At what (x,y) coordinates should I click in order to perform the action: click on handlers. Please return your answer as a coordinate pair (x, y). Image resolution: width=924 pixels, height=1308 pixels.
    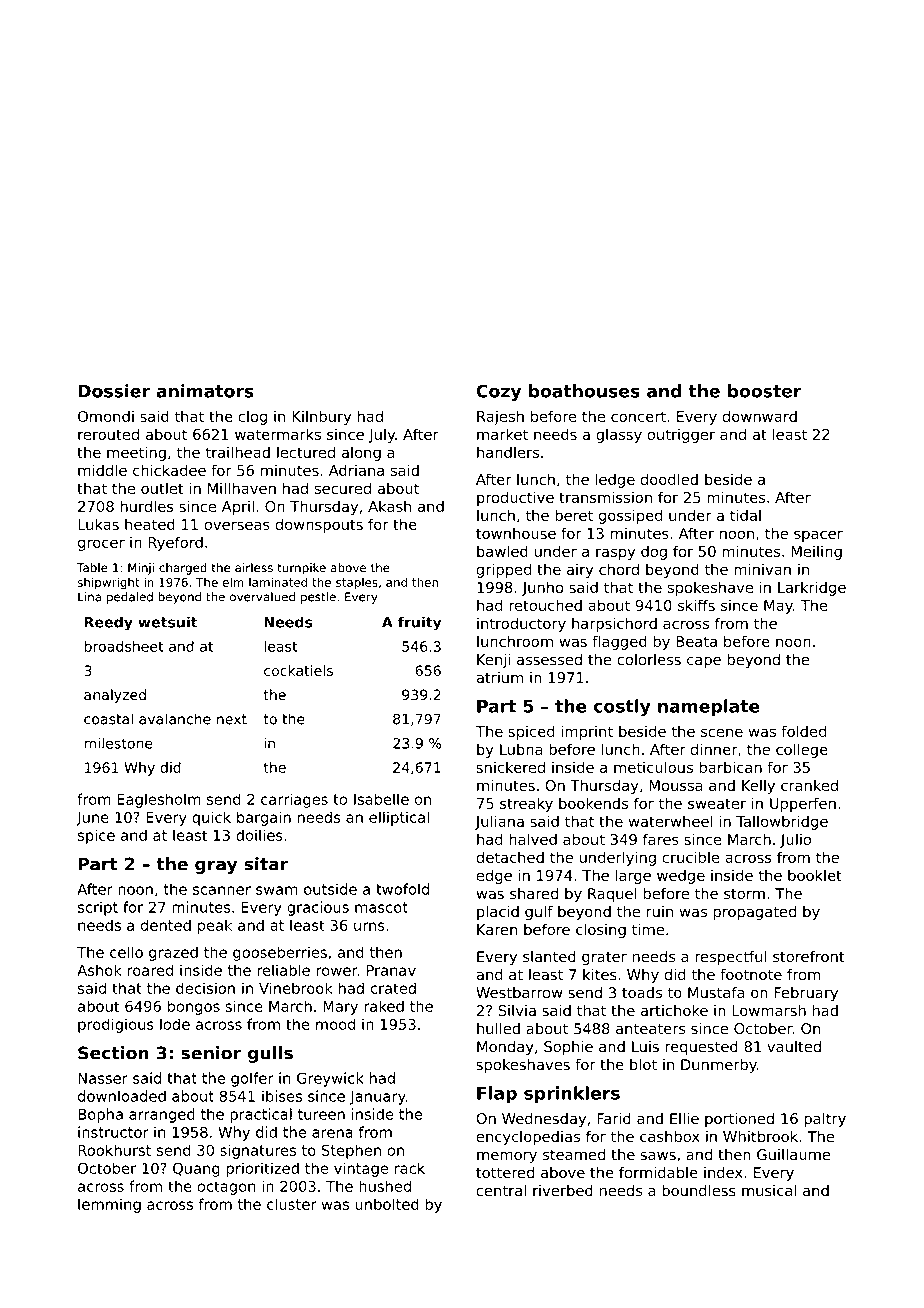
    Looking at the image, I should click on (508, 452).
